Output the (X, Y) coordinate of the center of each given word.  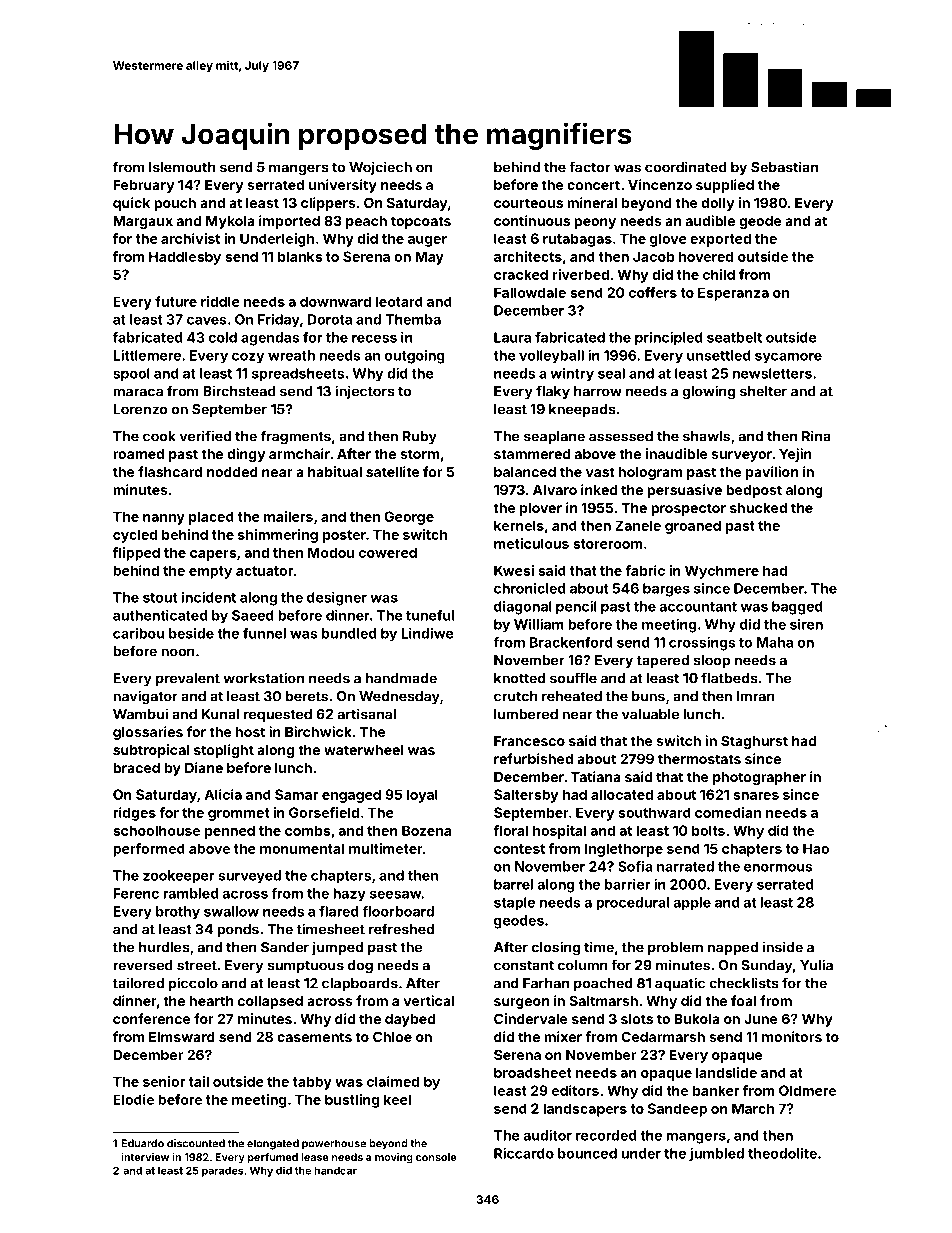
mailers (288, 516)
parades (223, 1172)
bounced (587, 1153)
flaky (553, 392)
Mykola (230, 222)
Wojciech (380, 168)
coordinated (686, 167)
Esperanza (733, 294)
